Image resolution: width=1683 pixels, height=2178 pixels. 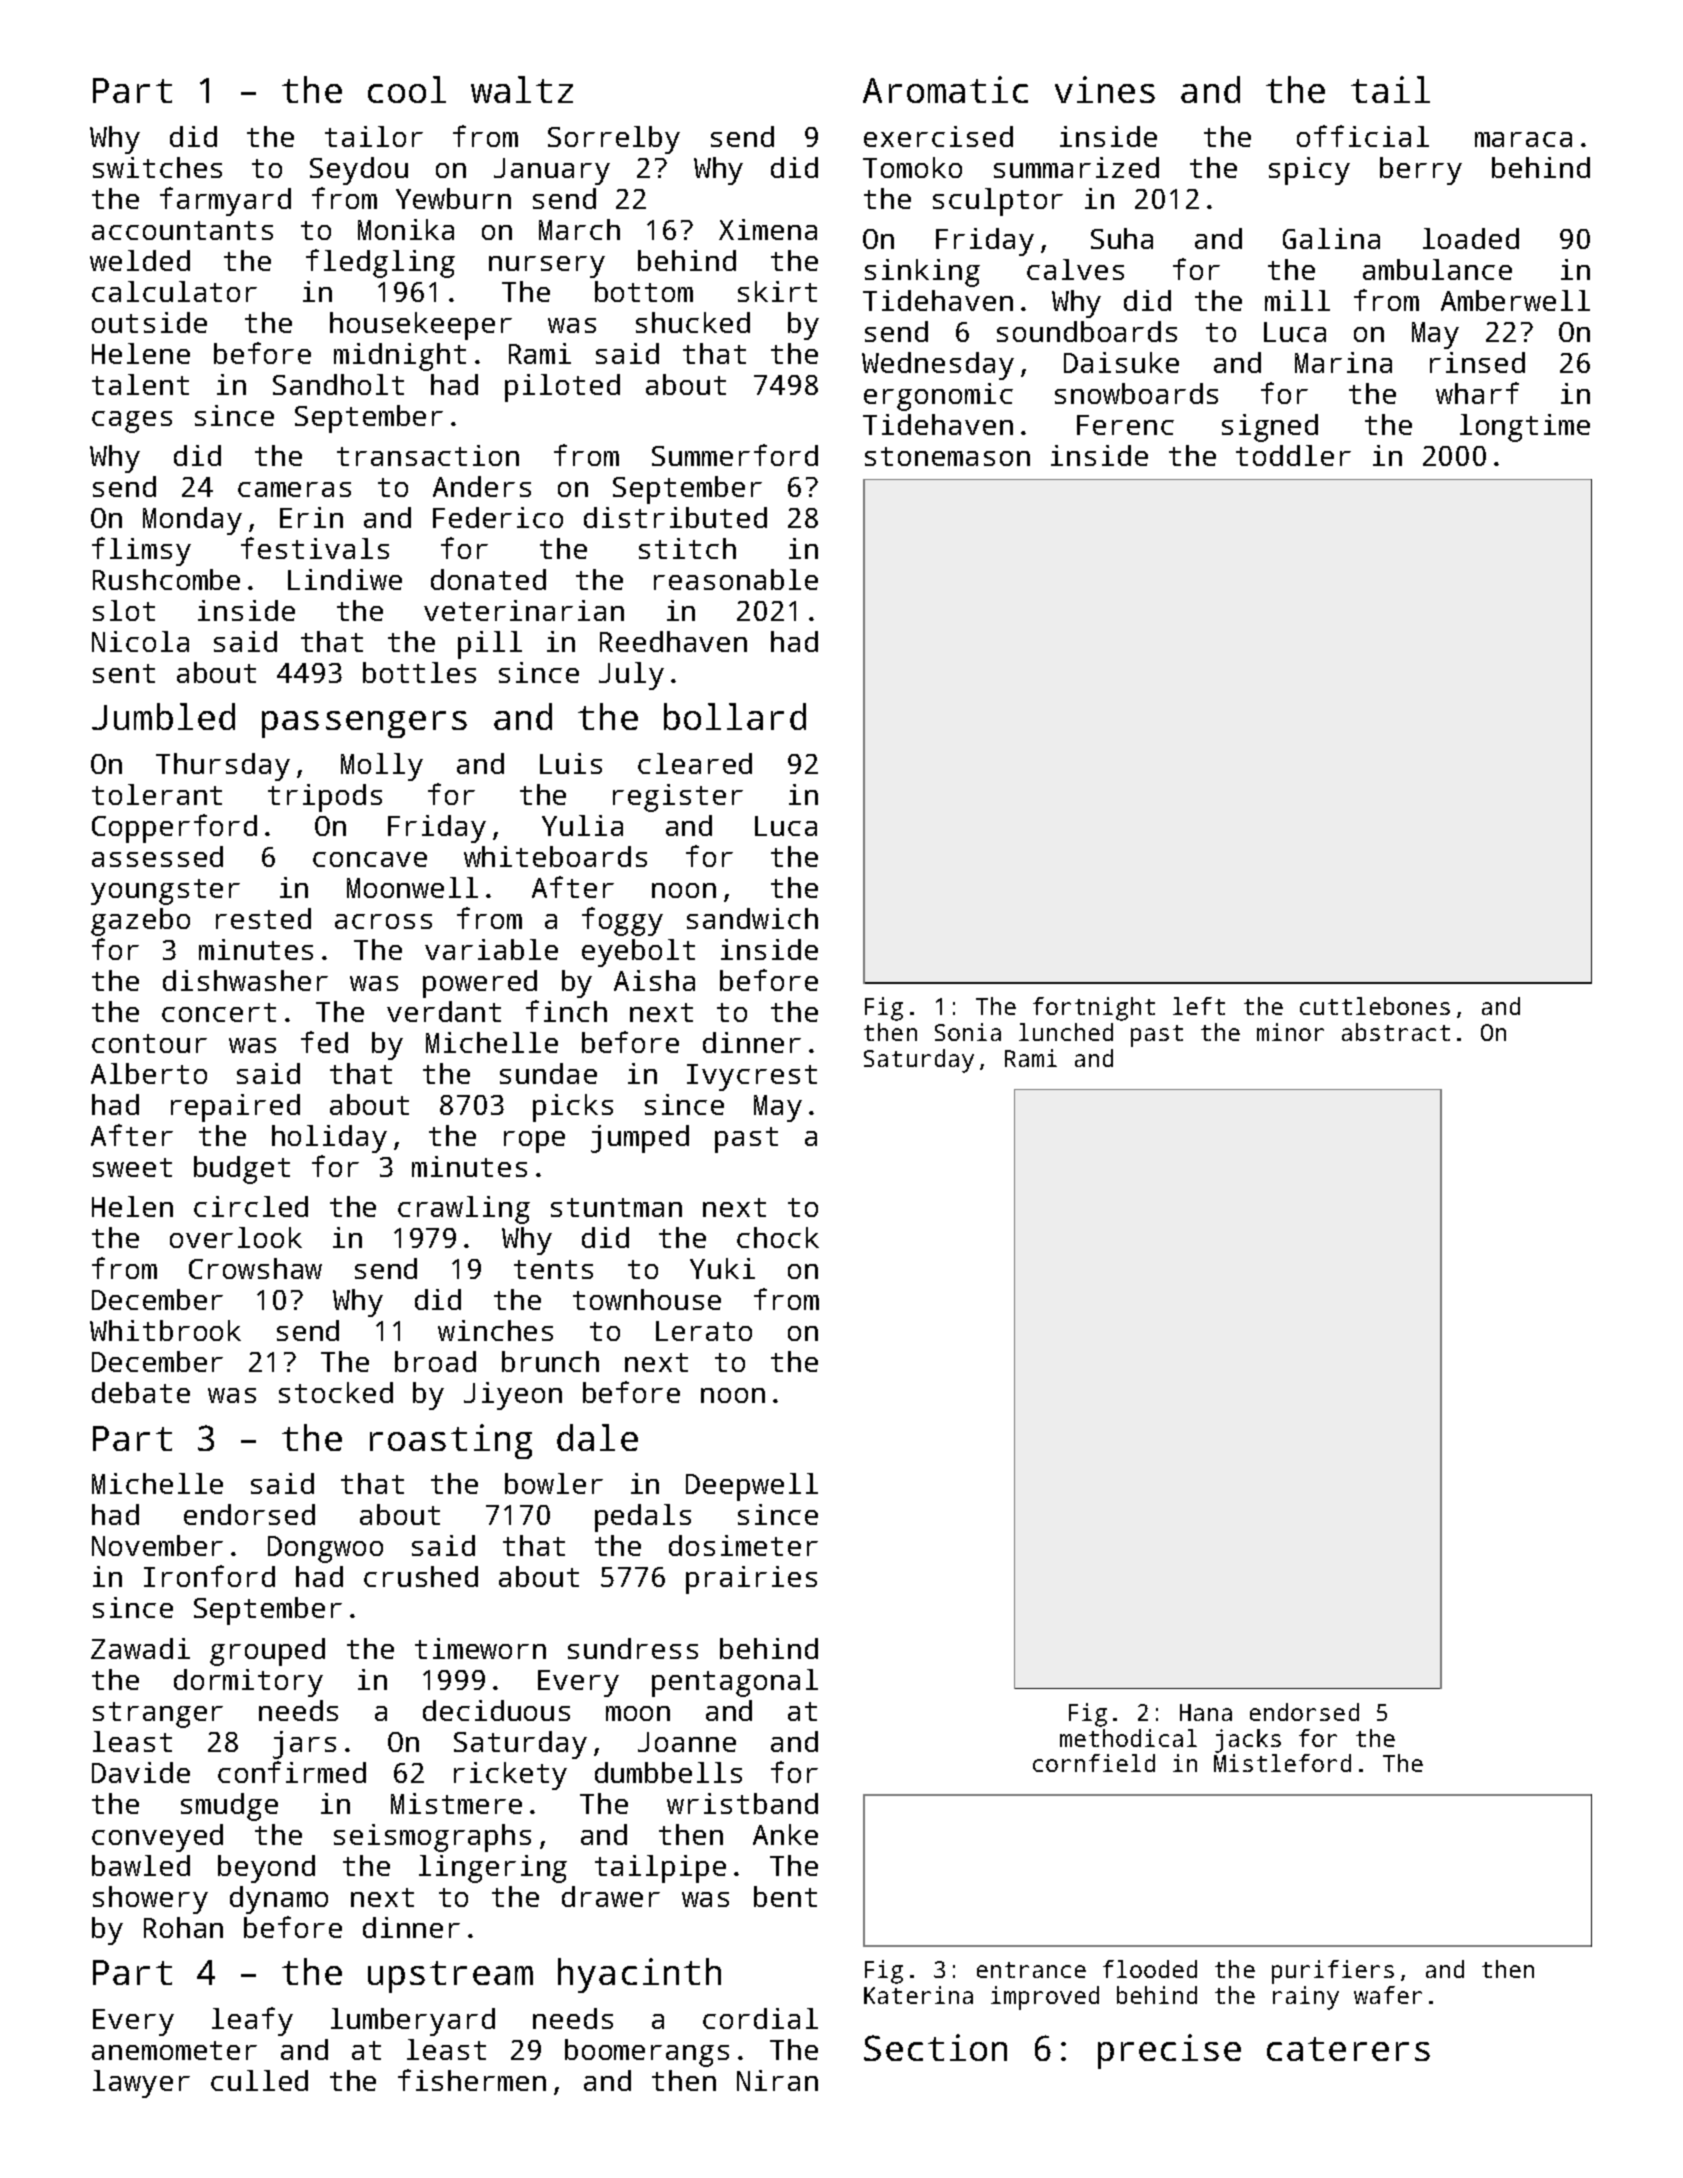 What do you see at coordinates (1348, 2049) in the page?
I see `caterers` at bounding box center [1348, 2049].
